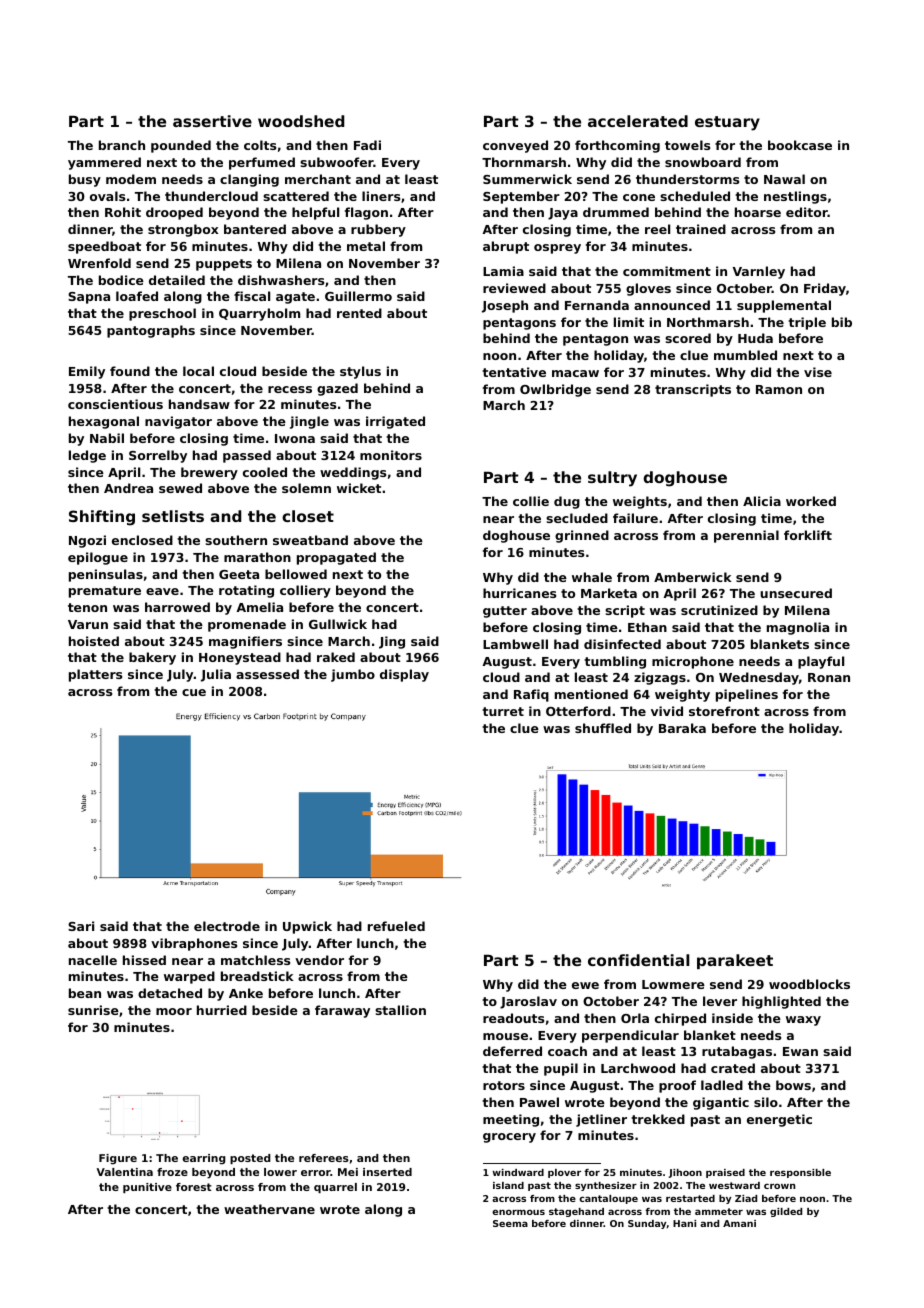 Image resolution: width=924 pixels, height=1308 pixels. What do you see at coordinates (505, 612) in the screenshot?
I see `gutter` at bounding box center [505, 612].
